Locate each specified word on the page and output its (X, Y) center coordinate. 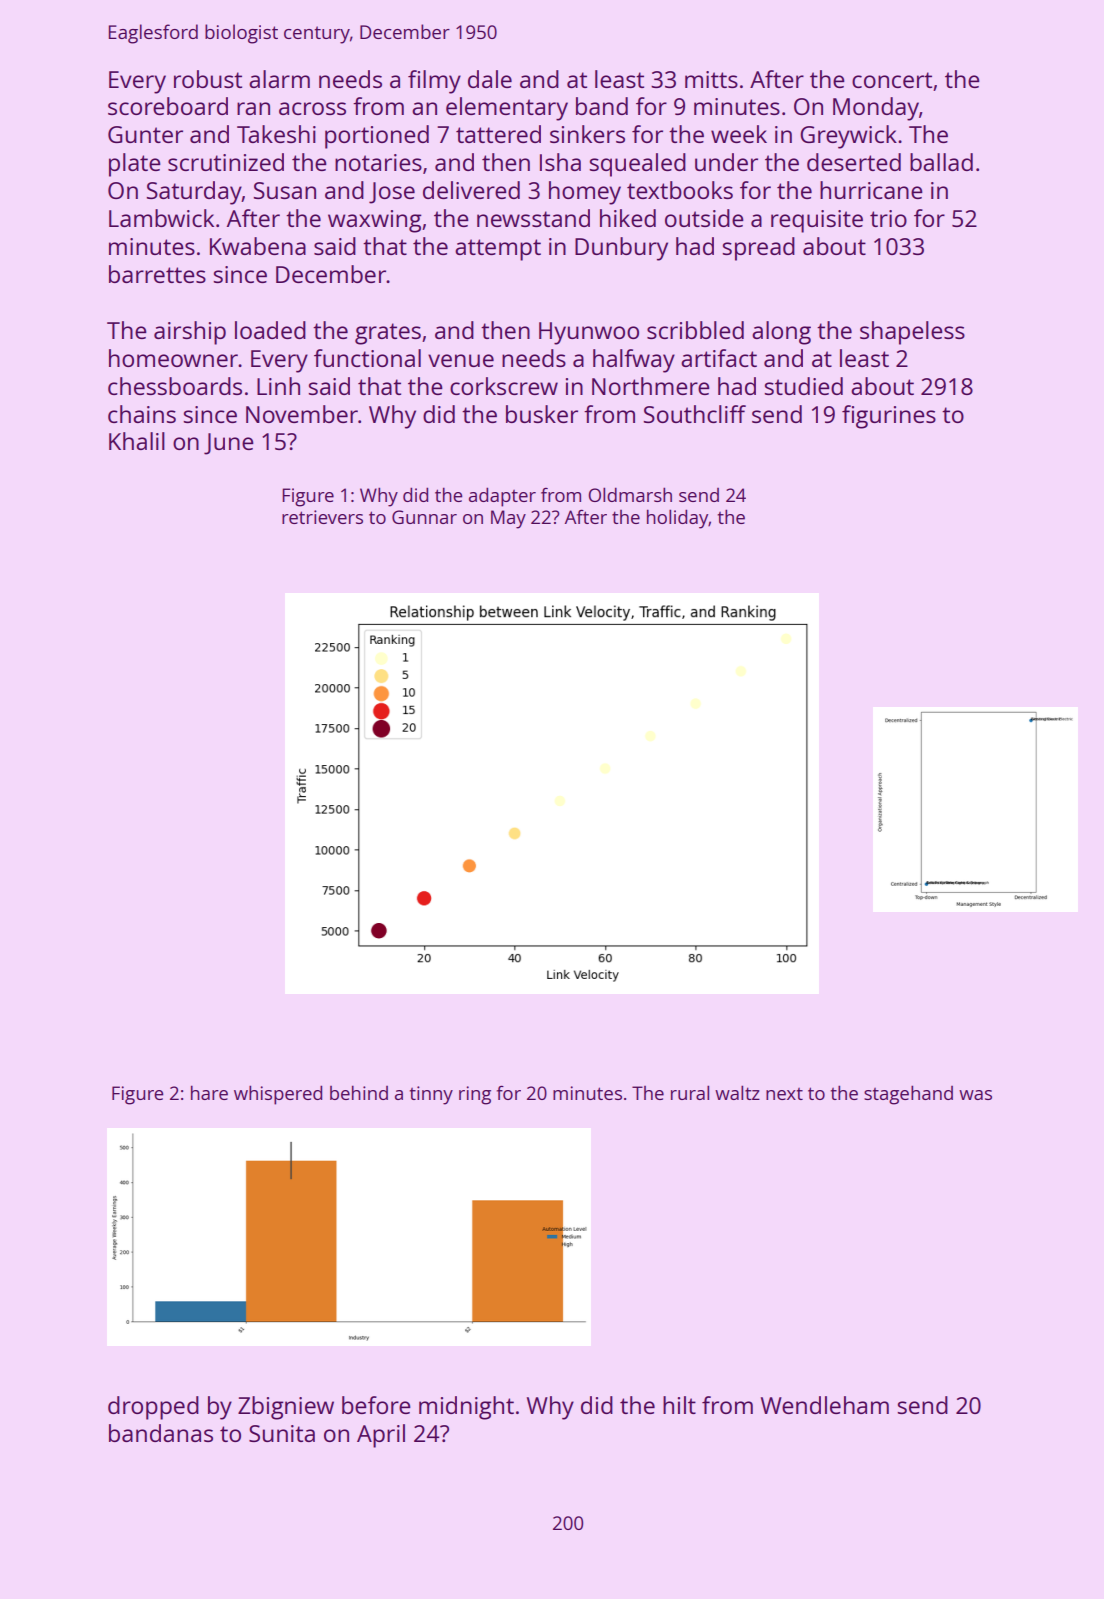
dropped (153, 1408)
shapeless (912, 333)
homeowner (173, 358)
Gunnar (424, 517)
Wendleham (825, 1405)
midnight (466, 1408)
